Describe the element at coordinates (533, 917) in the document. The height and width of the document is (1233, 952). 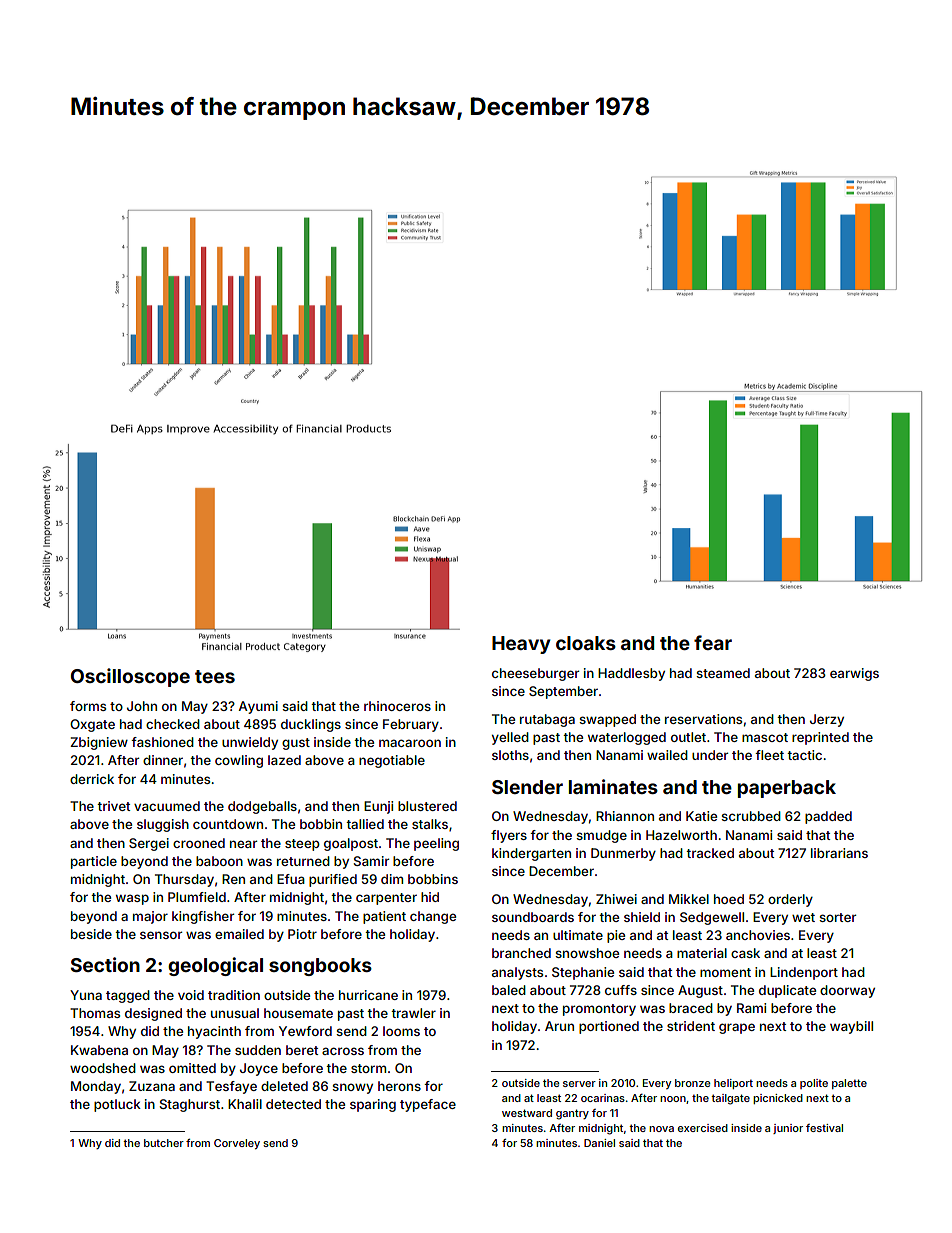
I see `soundboards` at that location.
